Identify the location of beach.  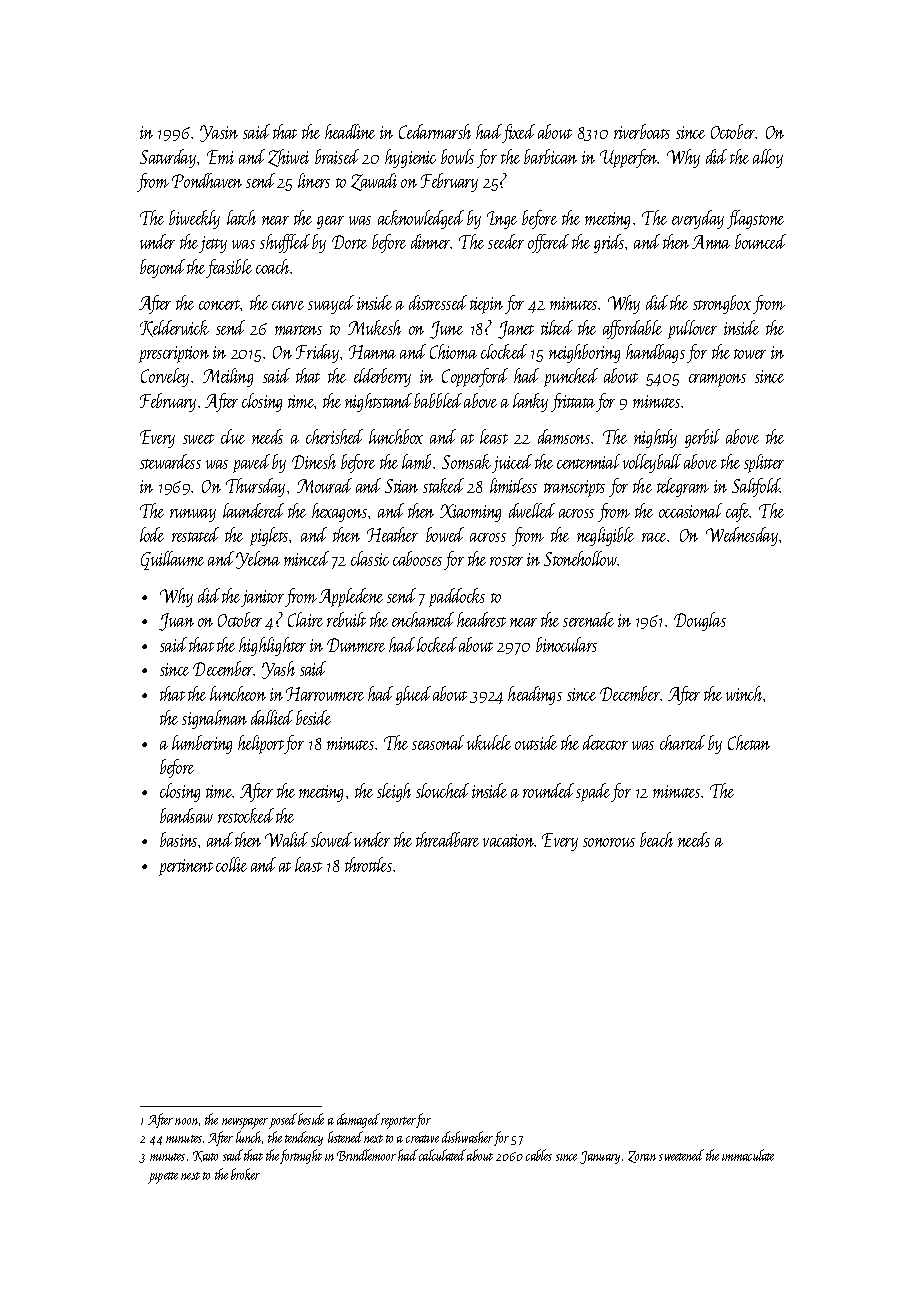
(656, 839).
